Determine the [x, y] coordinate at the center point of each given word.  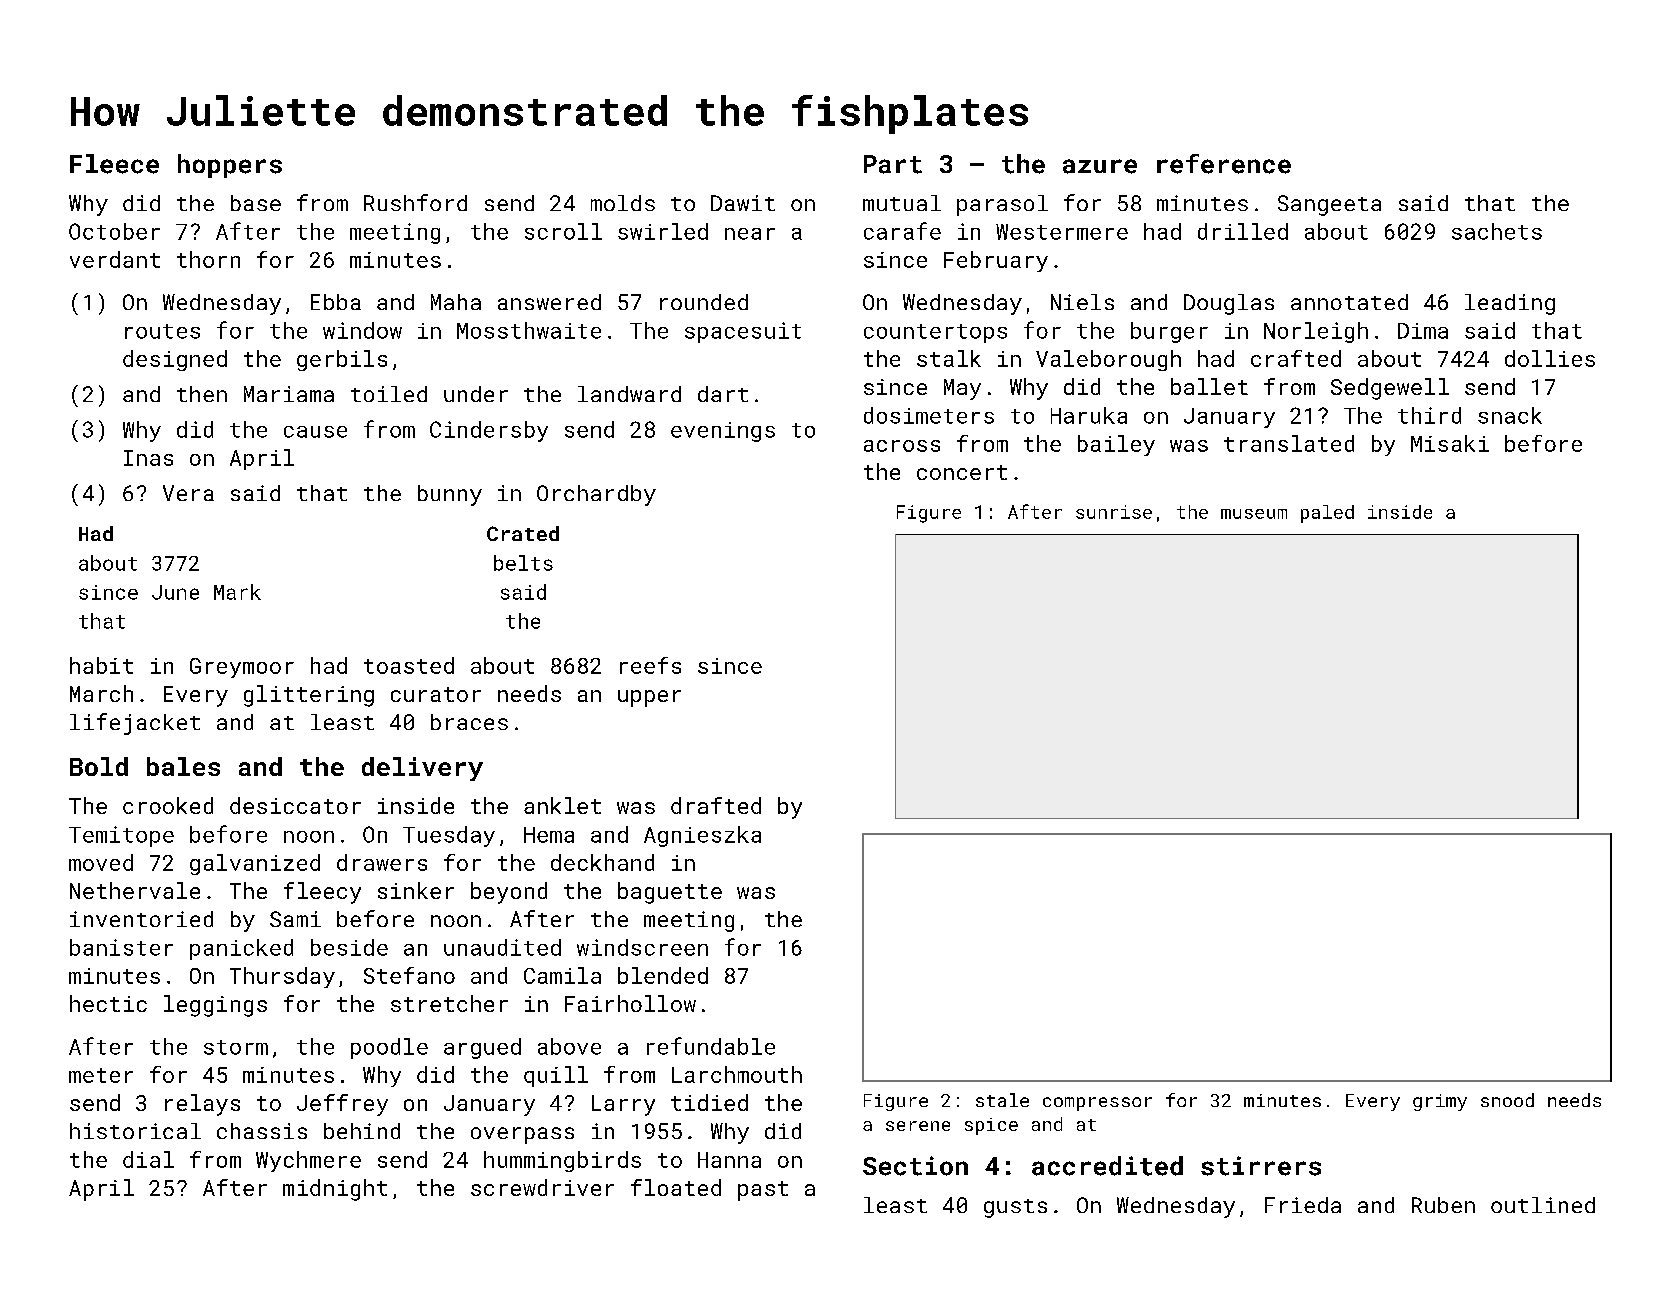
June [175, 592]
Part [893, 164]
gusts [1015, 1208]
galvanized [255, 864]
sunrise [1114, 512]
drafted [716, 805]
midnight [335, 1190]
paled [1327, 514]
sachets [1497, 231]
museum [1254, 514]
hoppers [230, 166]
